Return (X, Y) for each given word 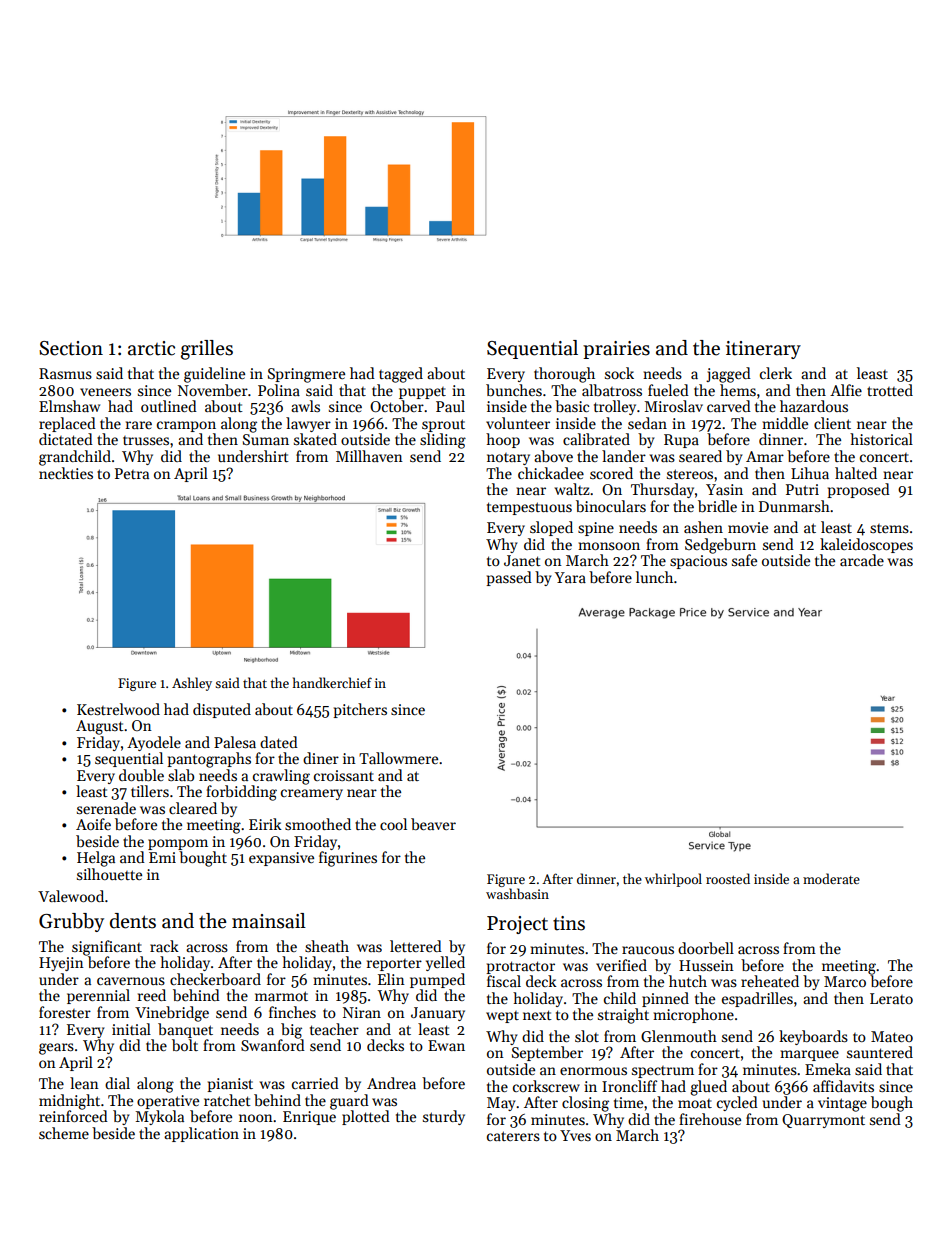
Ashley (192, 684)
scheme (64, 1133)
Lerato (891, 998)
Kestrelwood (118, 709)
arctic (151, 348)
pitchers (360, 710)
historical (881, 439)
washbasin (517, 893)
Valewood (71, 896)
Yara (570, 577)
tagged (401, 375)
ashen (703, 527)
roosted (728, 878)
